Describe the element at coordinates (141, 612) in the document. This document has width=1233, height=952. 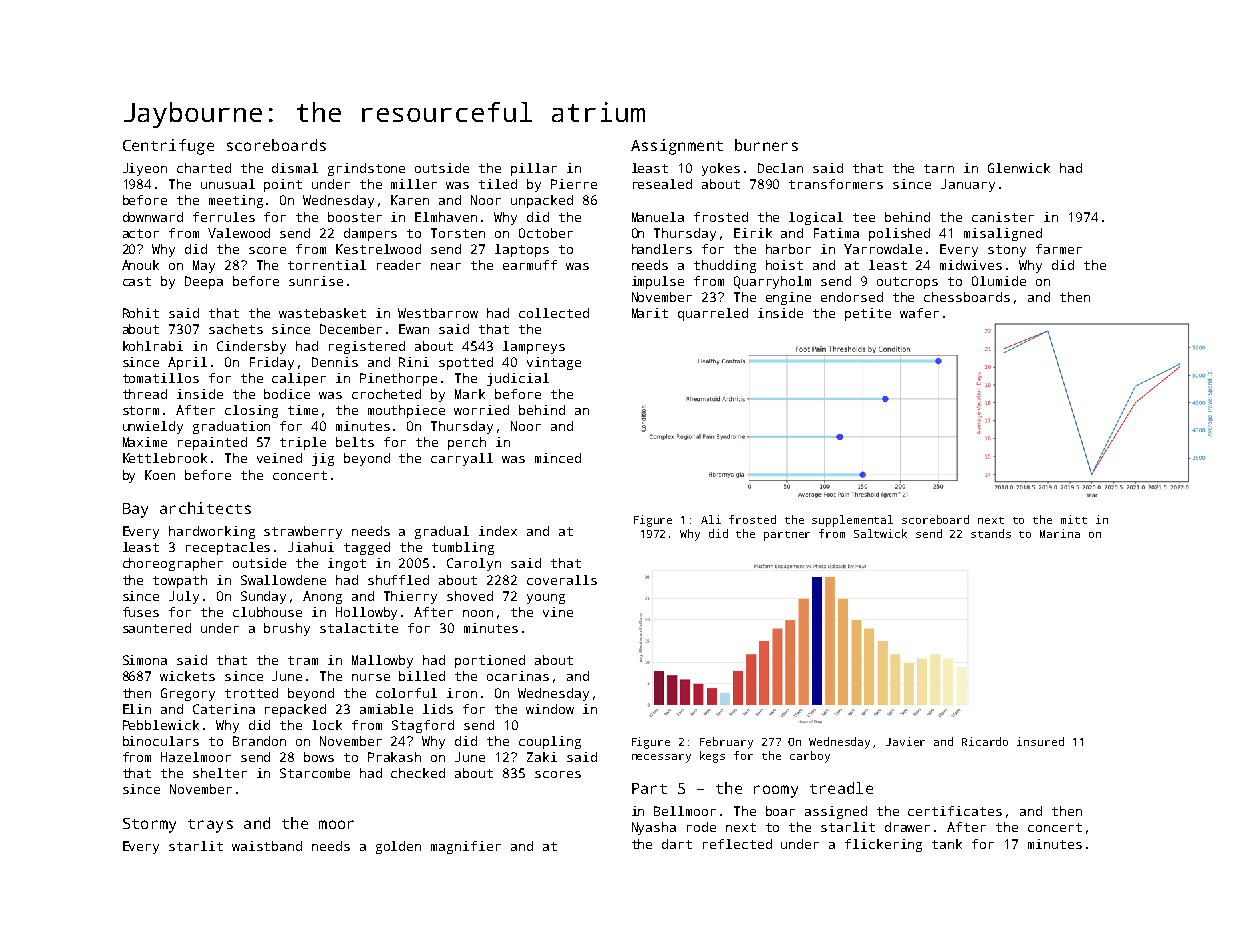
I see `fuses` at that location.
